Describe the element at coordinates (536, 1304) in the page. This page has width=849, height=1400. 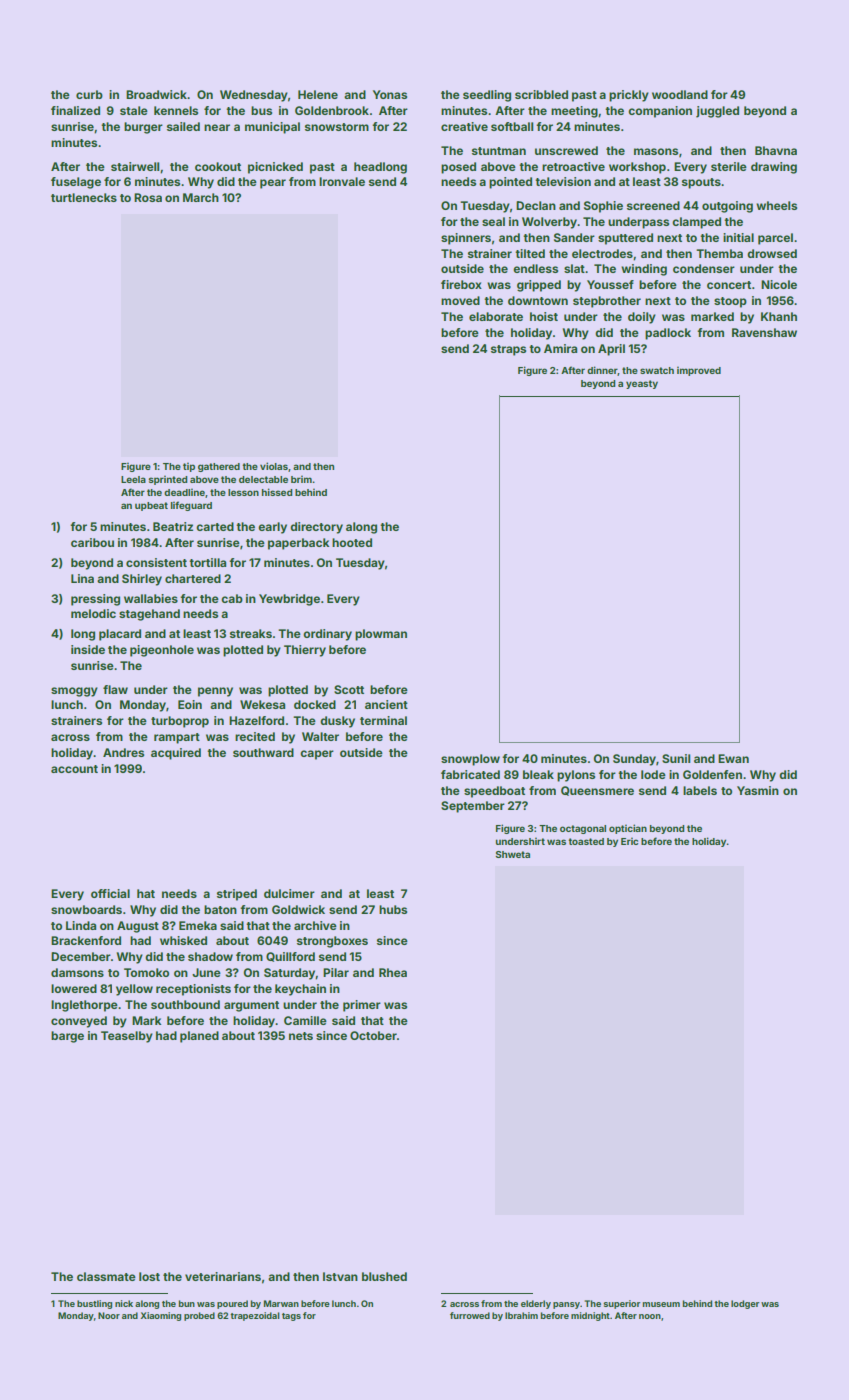
I see `elderly` at that location.
